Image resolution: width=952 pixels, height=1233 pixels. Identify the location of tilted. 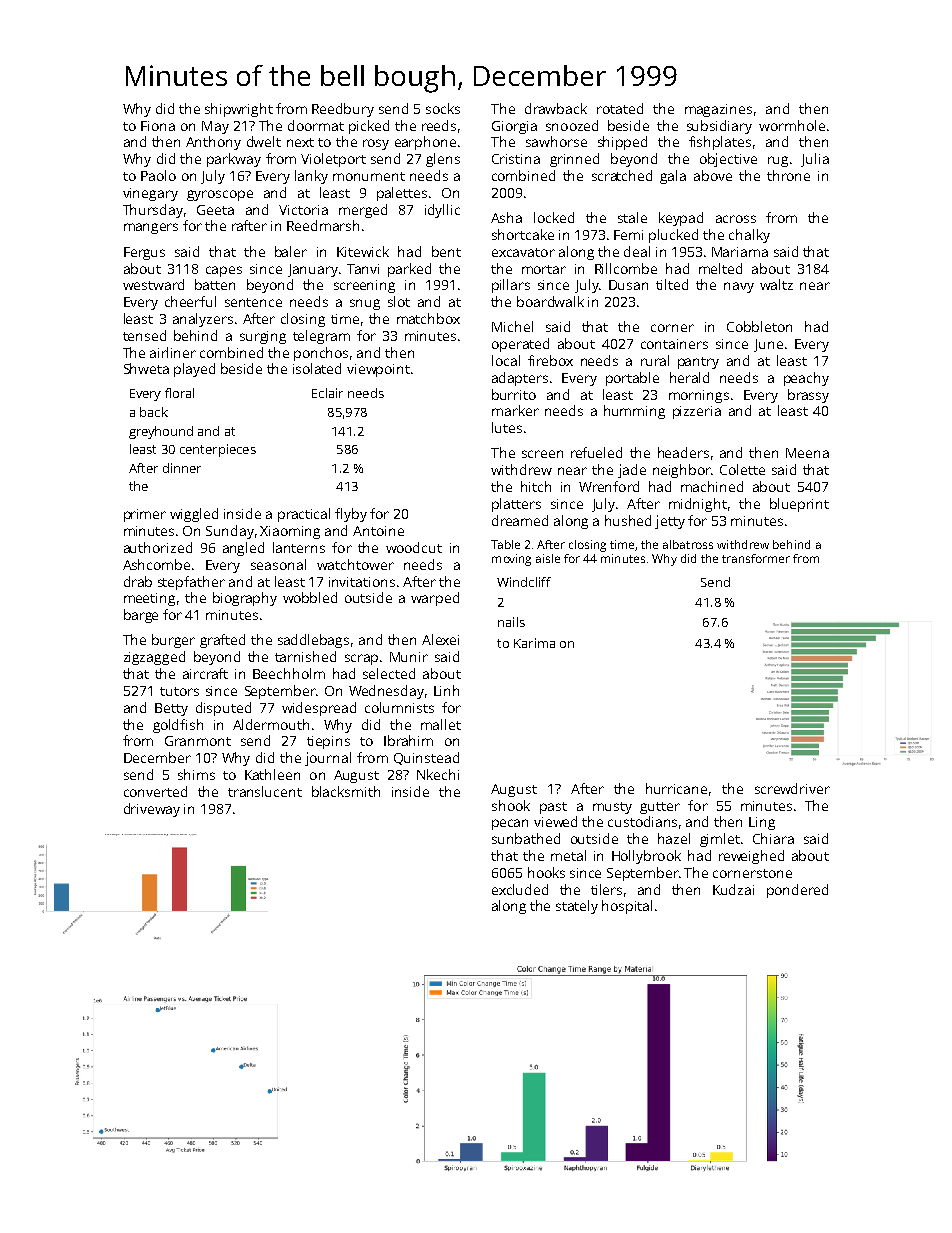
(672, 284).
